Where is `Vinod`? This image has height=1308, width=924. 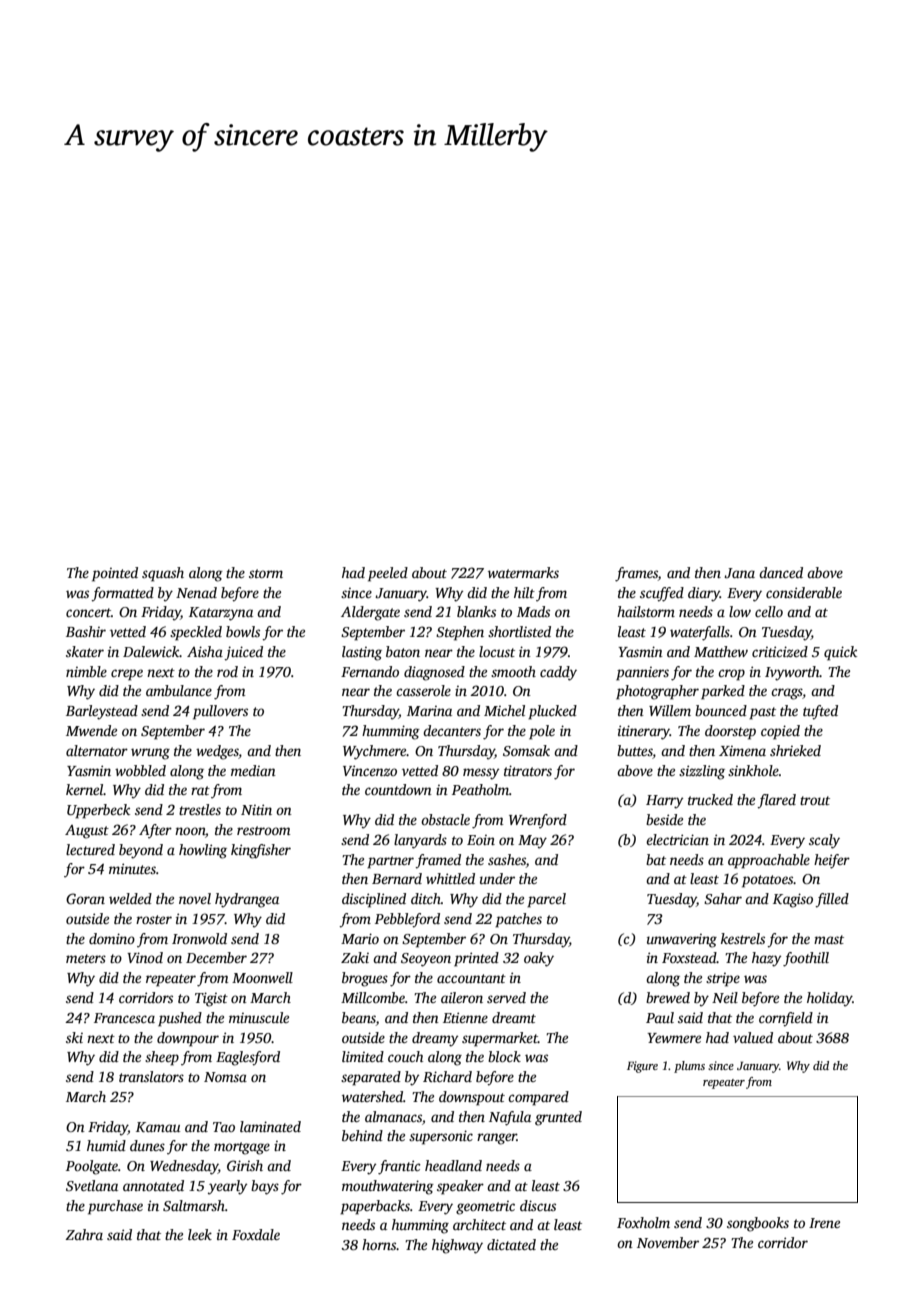
Vinod is located at coordinates (145, 957).
